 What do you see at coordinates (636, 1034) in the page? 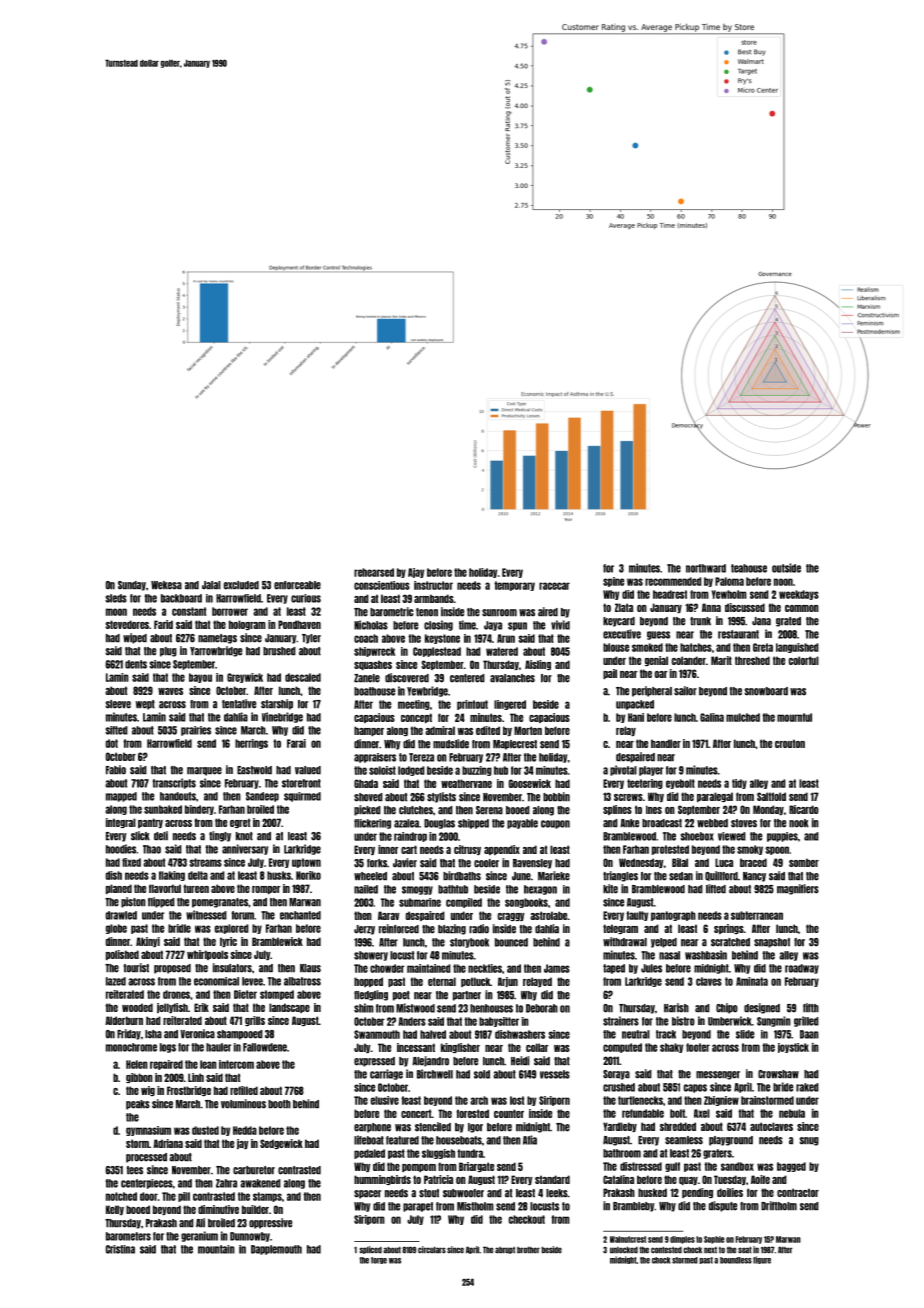
I see `neutral` at bounding box center [636, 1034].
